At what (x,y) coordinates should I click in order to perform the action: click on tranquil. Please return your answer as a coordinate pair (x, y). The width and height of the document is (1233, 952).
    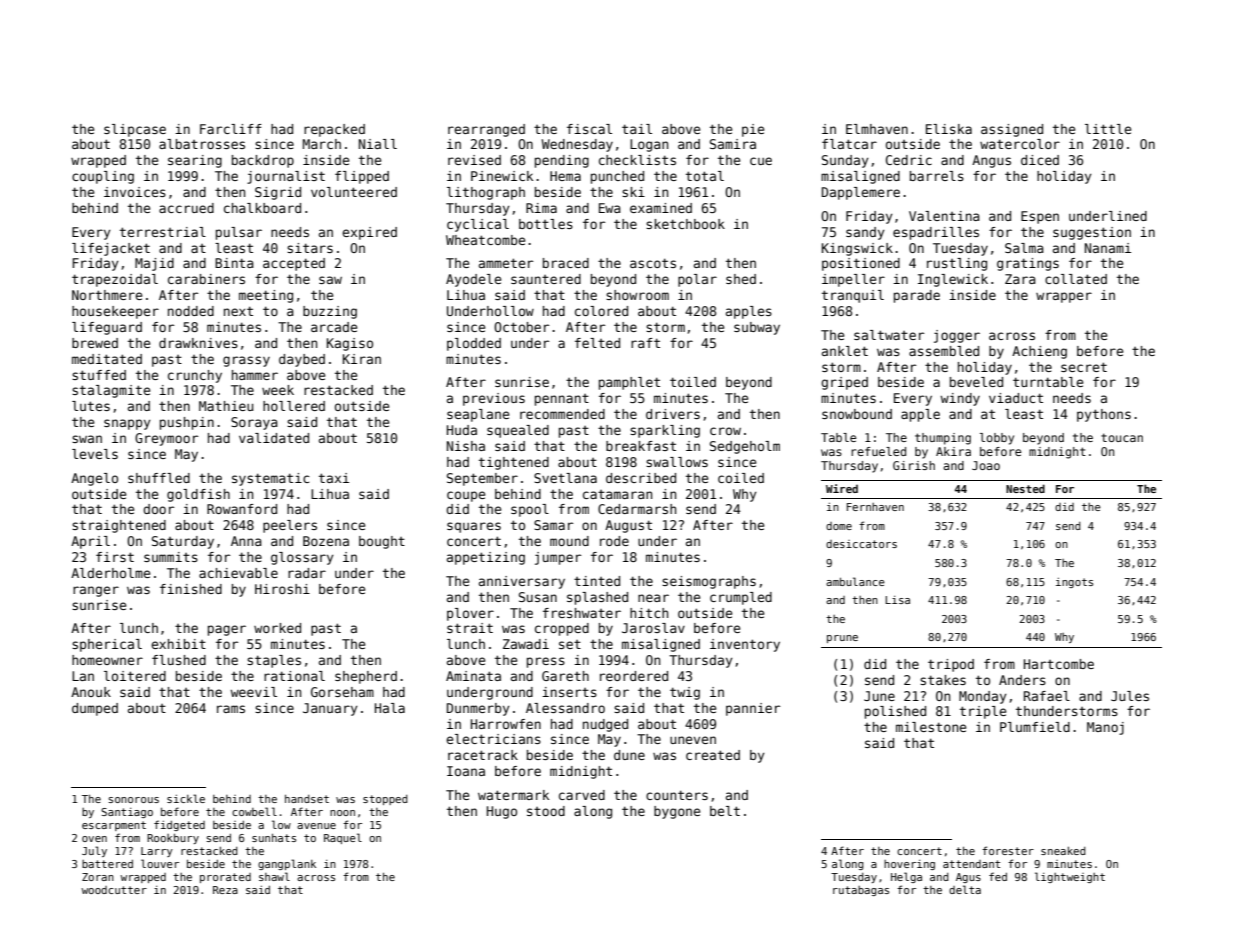
    Looking at the image, I should click on (853, 296).
